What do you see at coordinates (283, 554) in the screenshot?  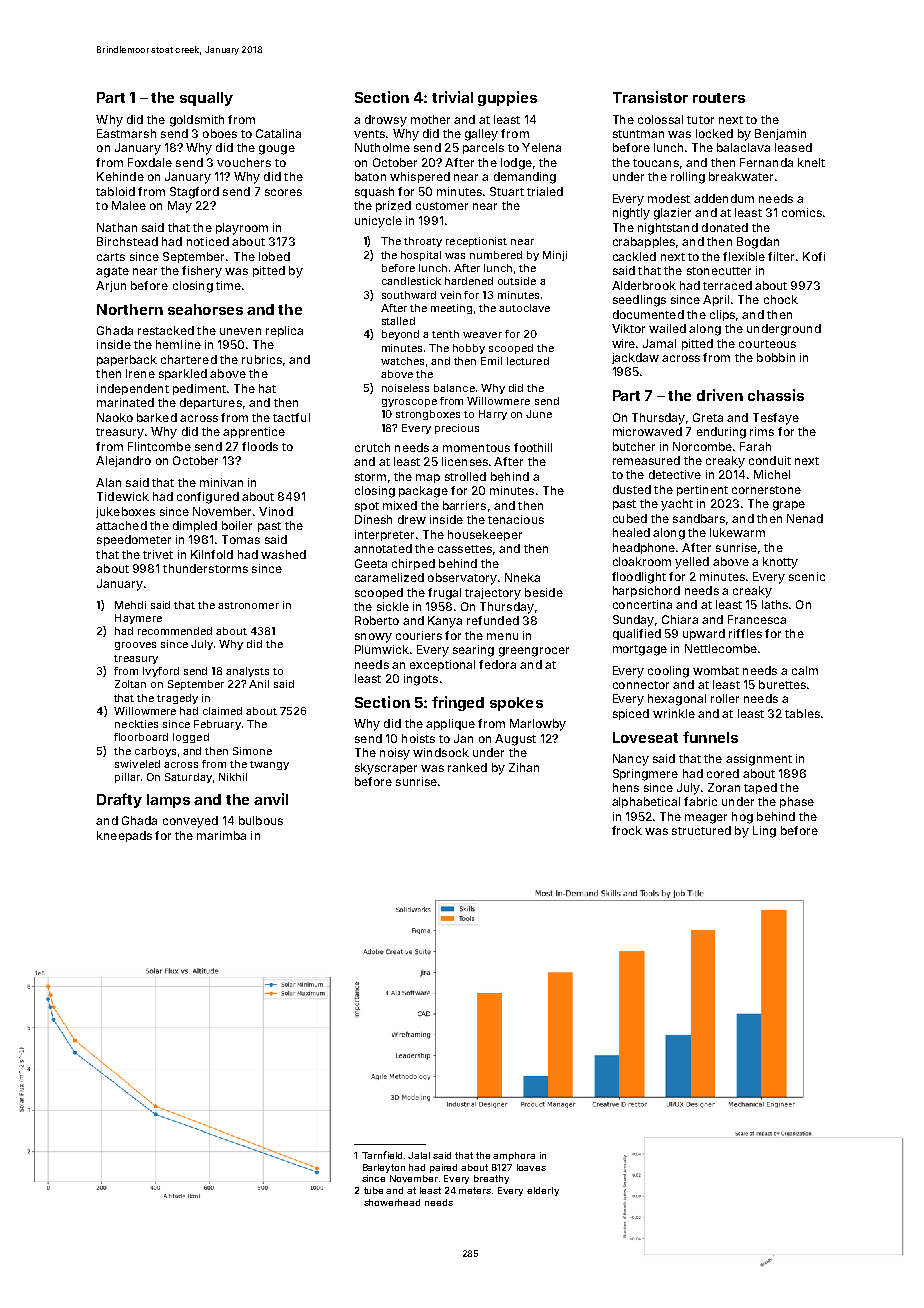 I see `washed` at bounding box center [283, 554].
